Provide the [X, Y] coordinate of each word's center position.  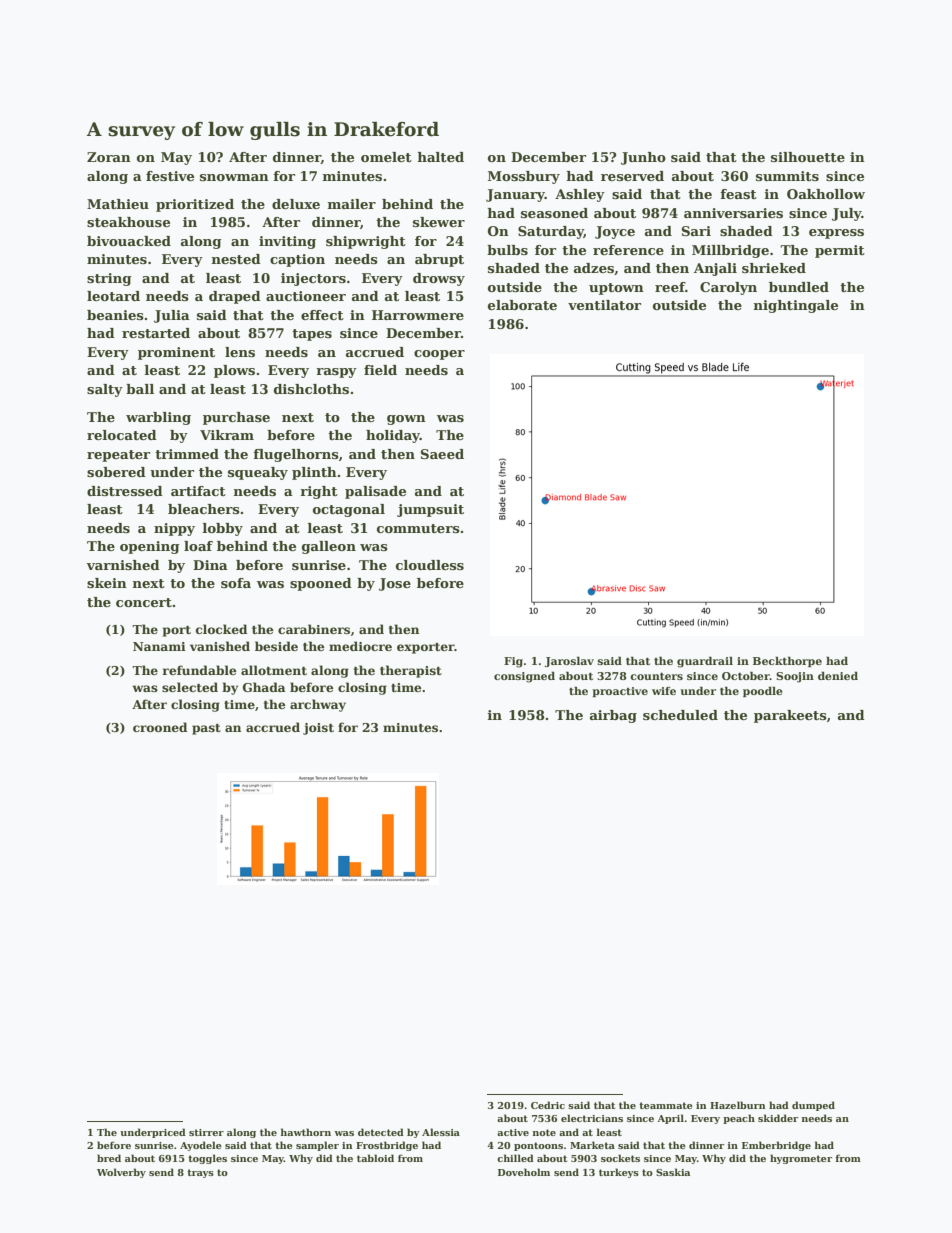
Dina [210, 565]
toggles [207, 1159]
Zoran [109, 157]
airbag [613, 716]
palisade [375, 492]
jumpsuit [430, 510]
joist [318, 729]
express [836, 234]
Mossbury [524, 177]
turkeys [619, 1173]
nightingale [795, 306]
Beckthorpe [787, 661]
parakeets [790, 716]
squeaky [258, 473]
